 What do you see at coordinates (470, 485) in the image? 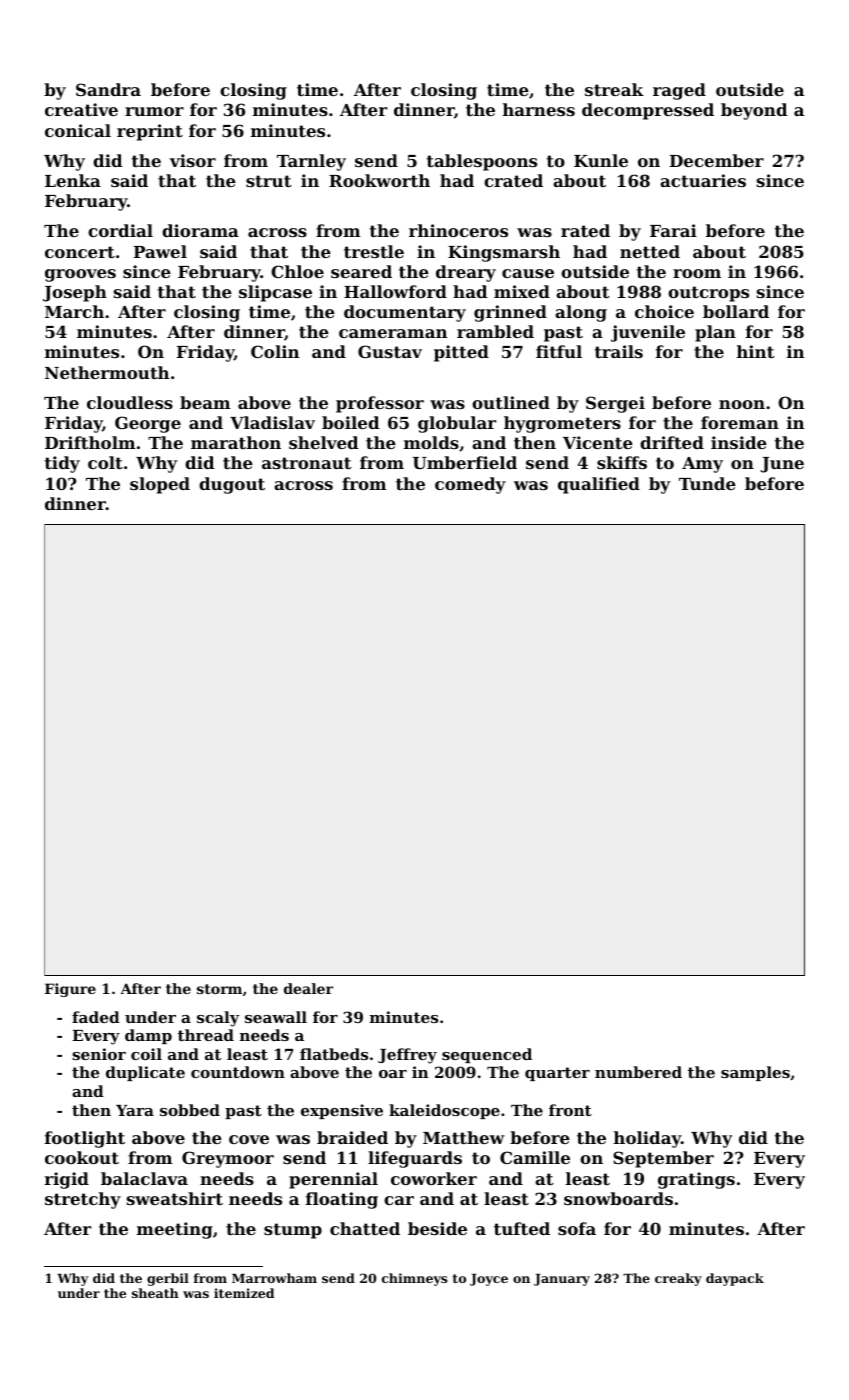
I see `comedy` at bounding box center [470, 485].
